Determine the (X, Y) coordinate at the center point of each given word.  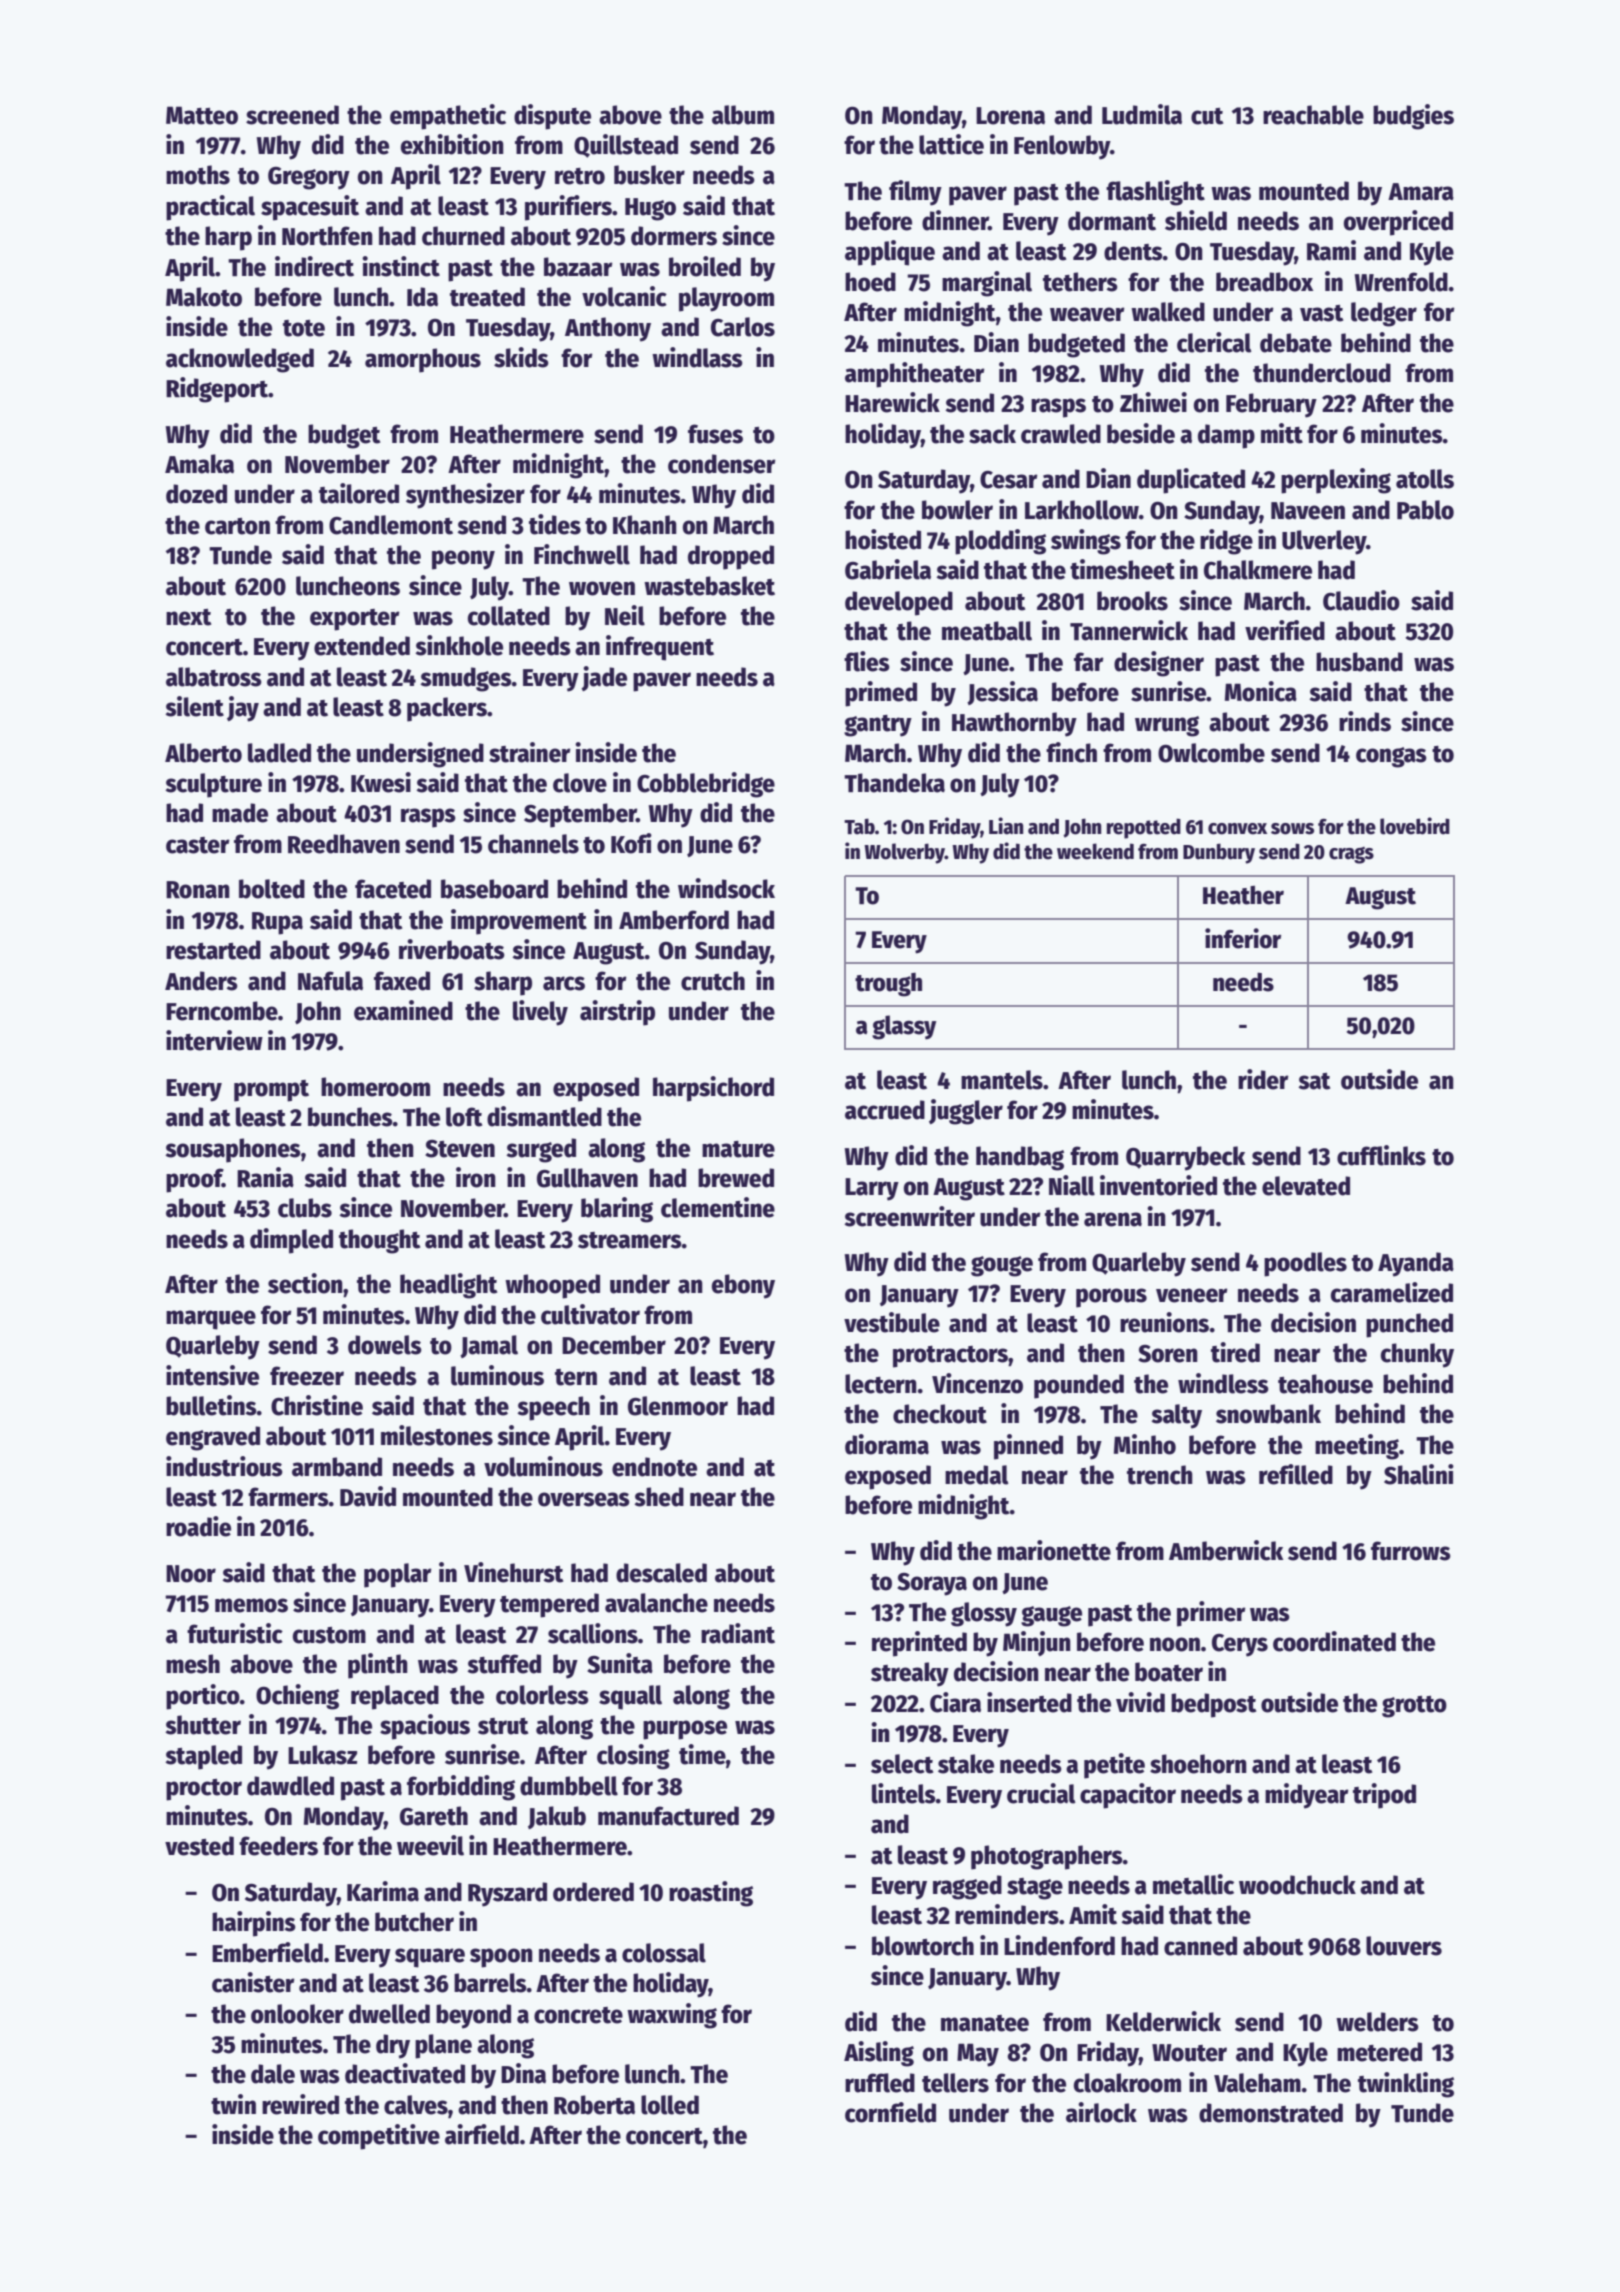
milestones (437, 1435)
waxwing (672, 2016)
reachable (1313, 115)
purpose (685, 1730)
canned (1200, 1946)
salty (1176, 1416)
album (743, 115)
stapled (203, 1757)
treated (487, 297)
